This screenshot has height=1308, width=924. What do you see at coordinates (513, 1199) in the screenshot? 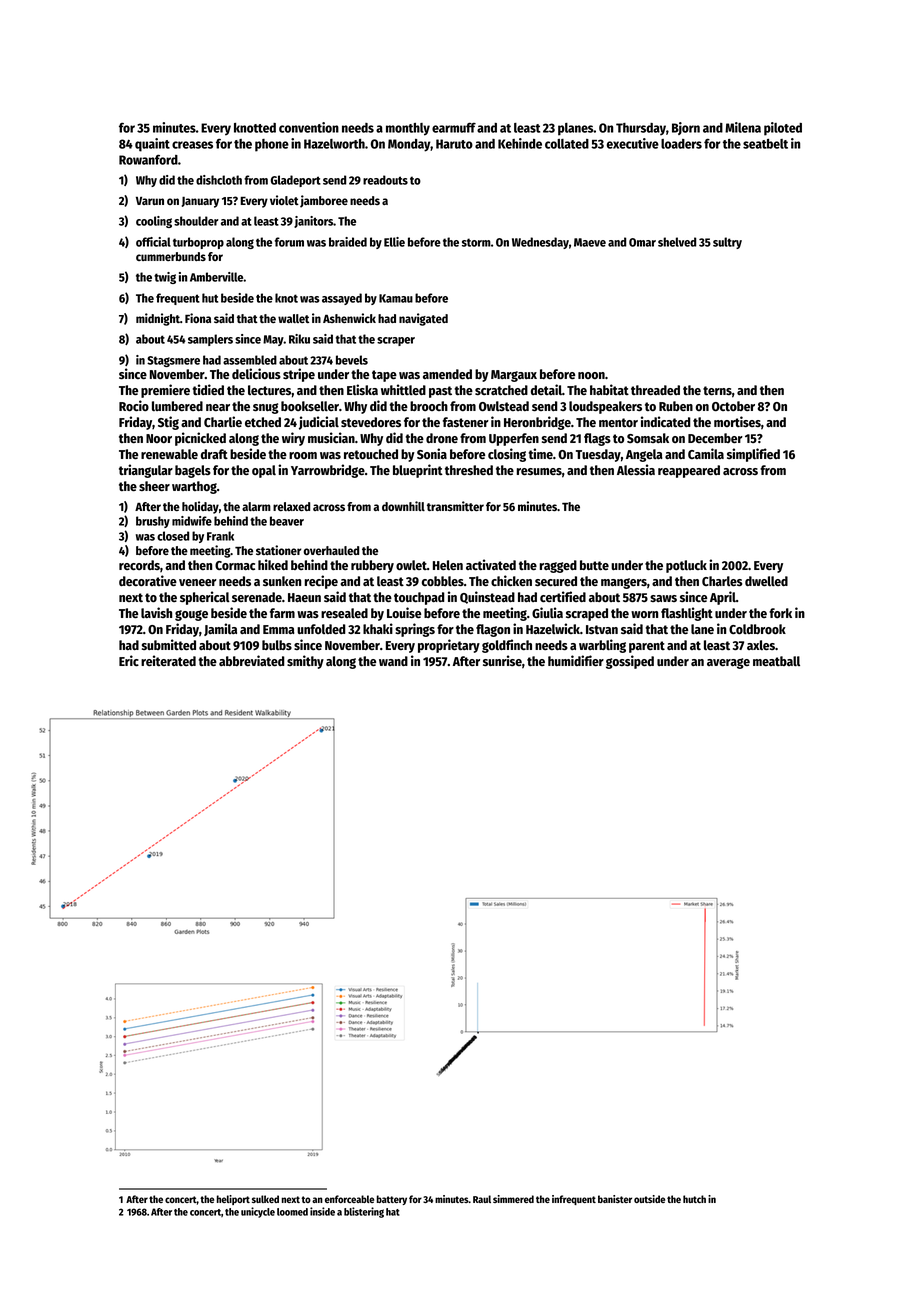
I see `simmered` at bounding box center [513, 1199].
